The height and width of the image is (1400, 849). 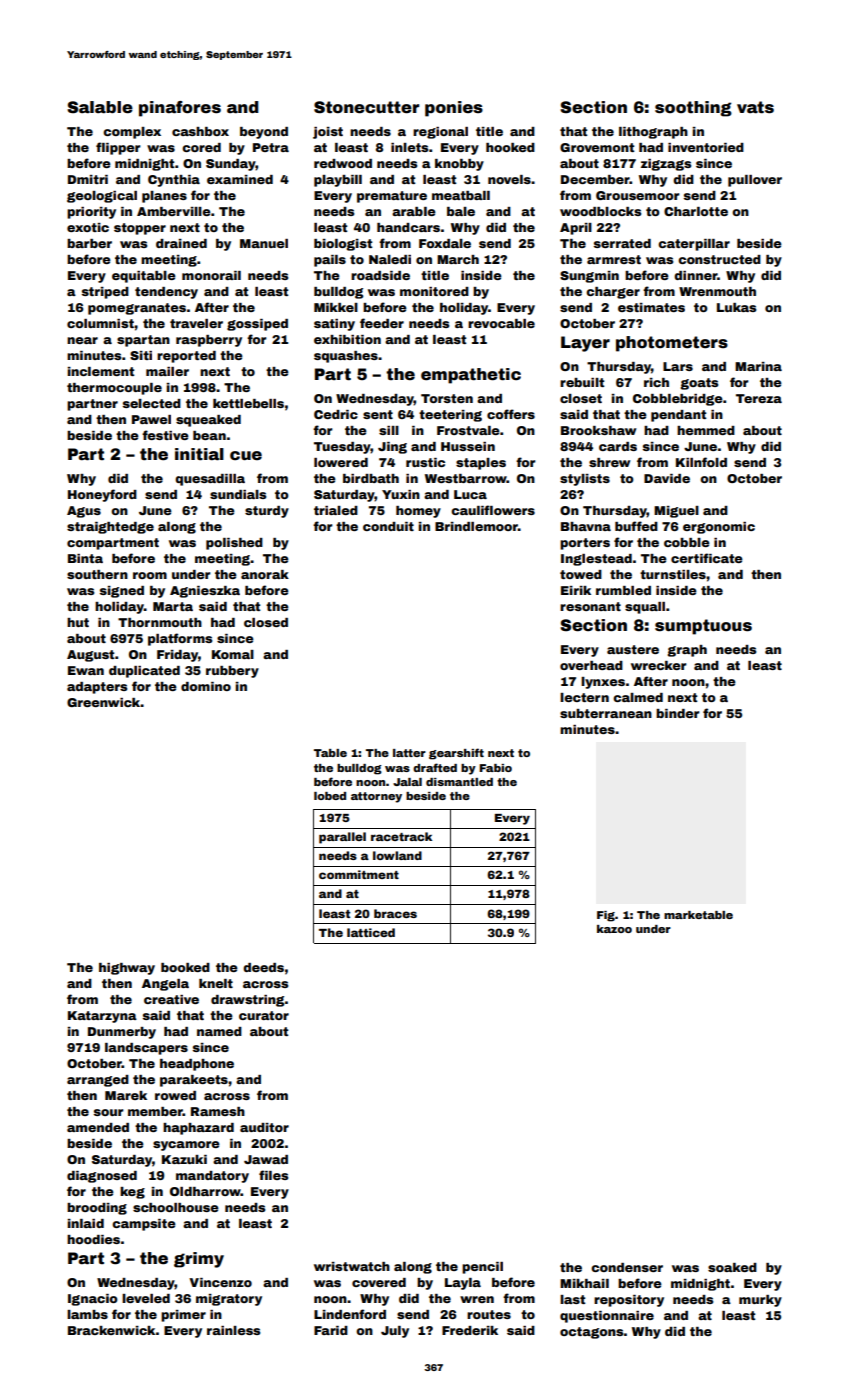 What do you see at coordinates (572, 1299) in the image?
I see `last` at bounding box center [572, 1299].
